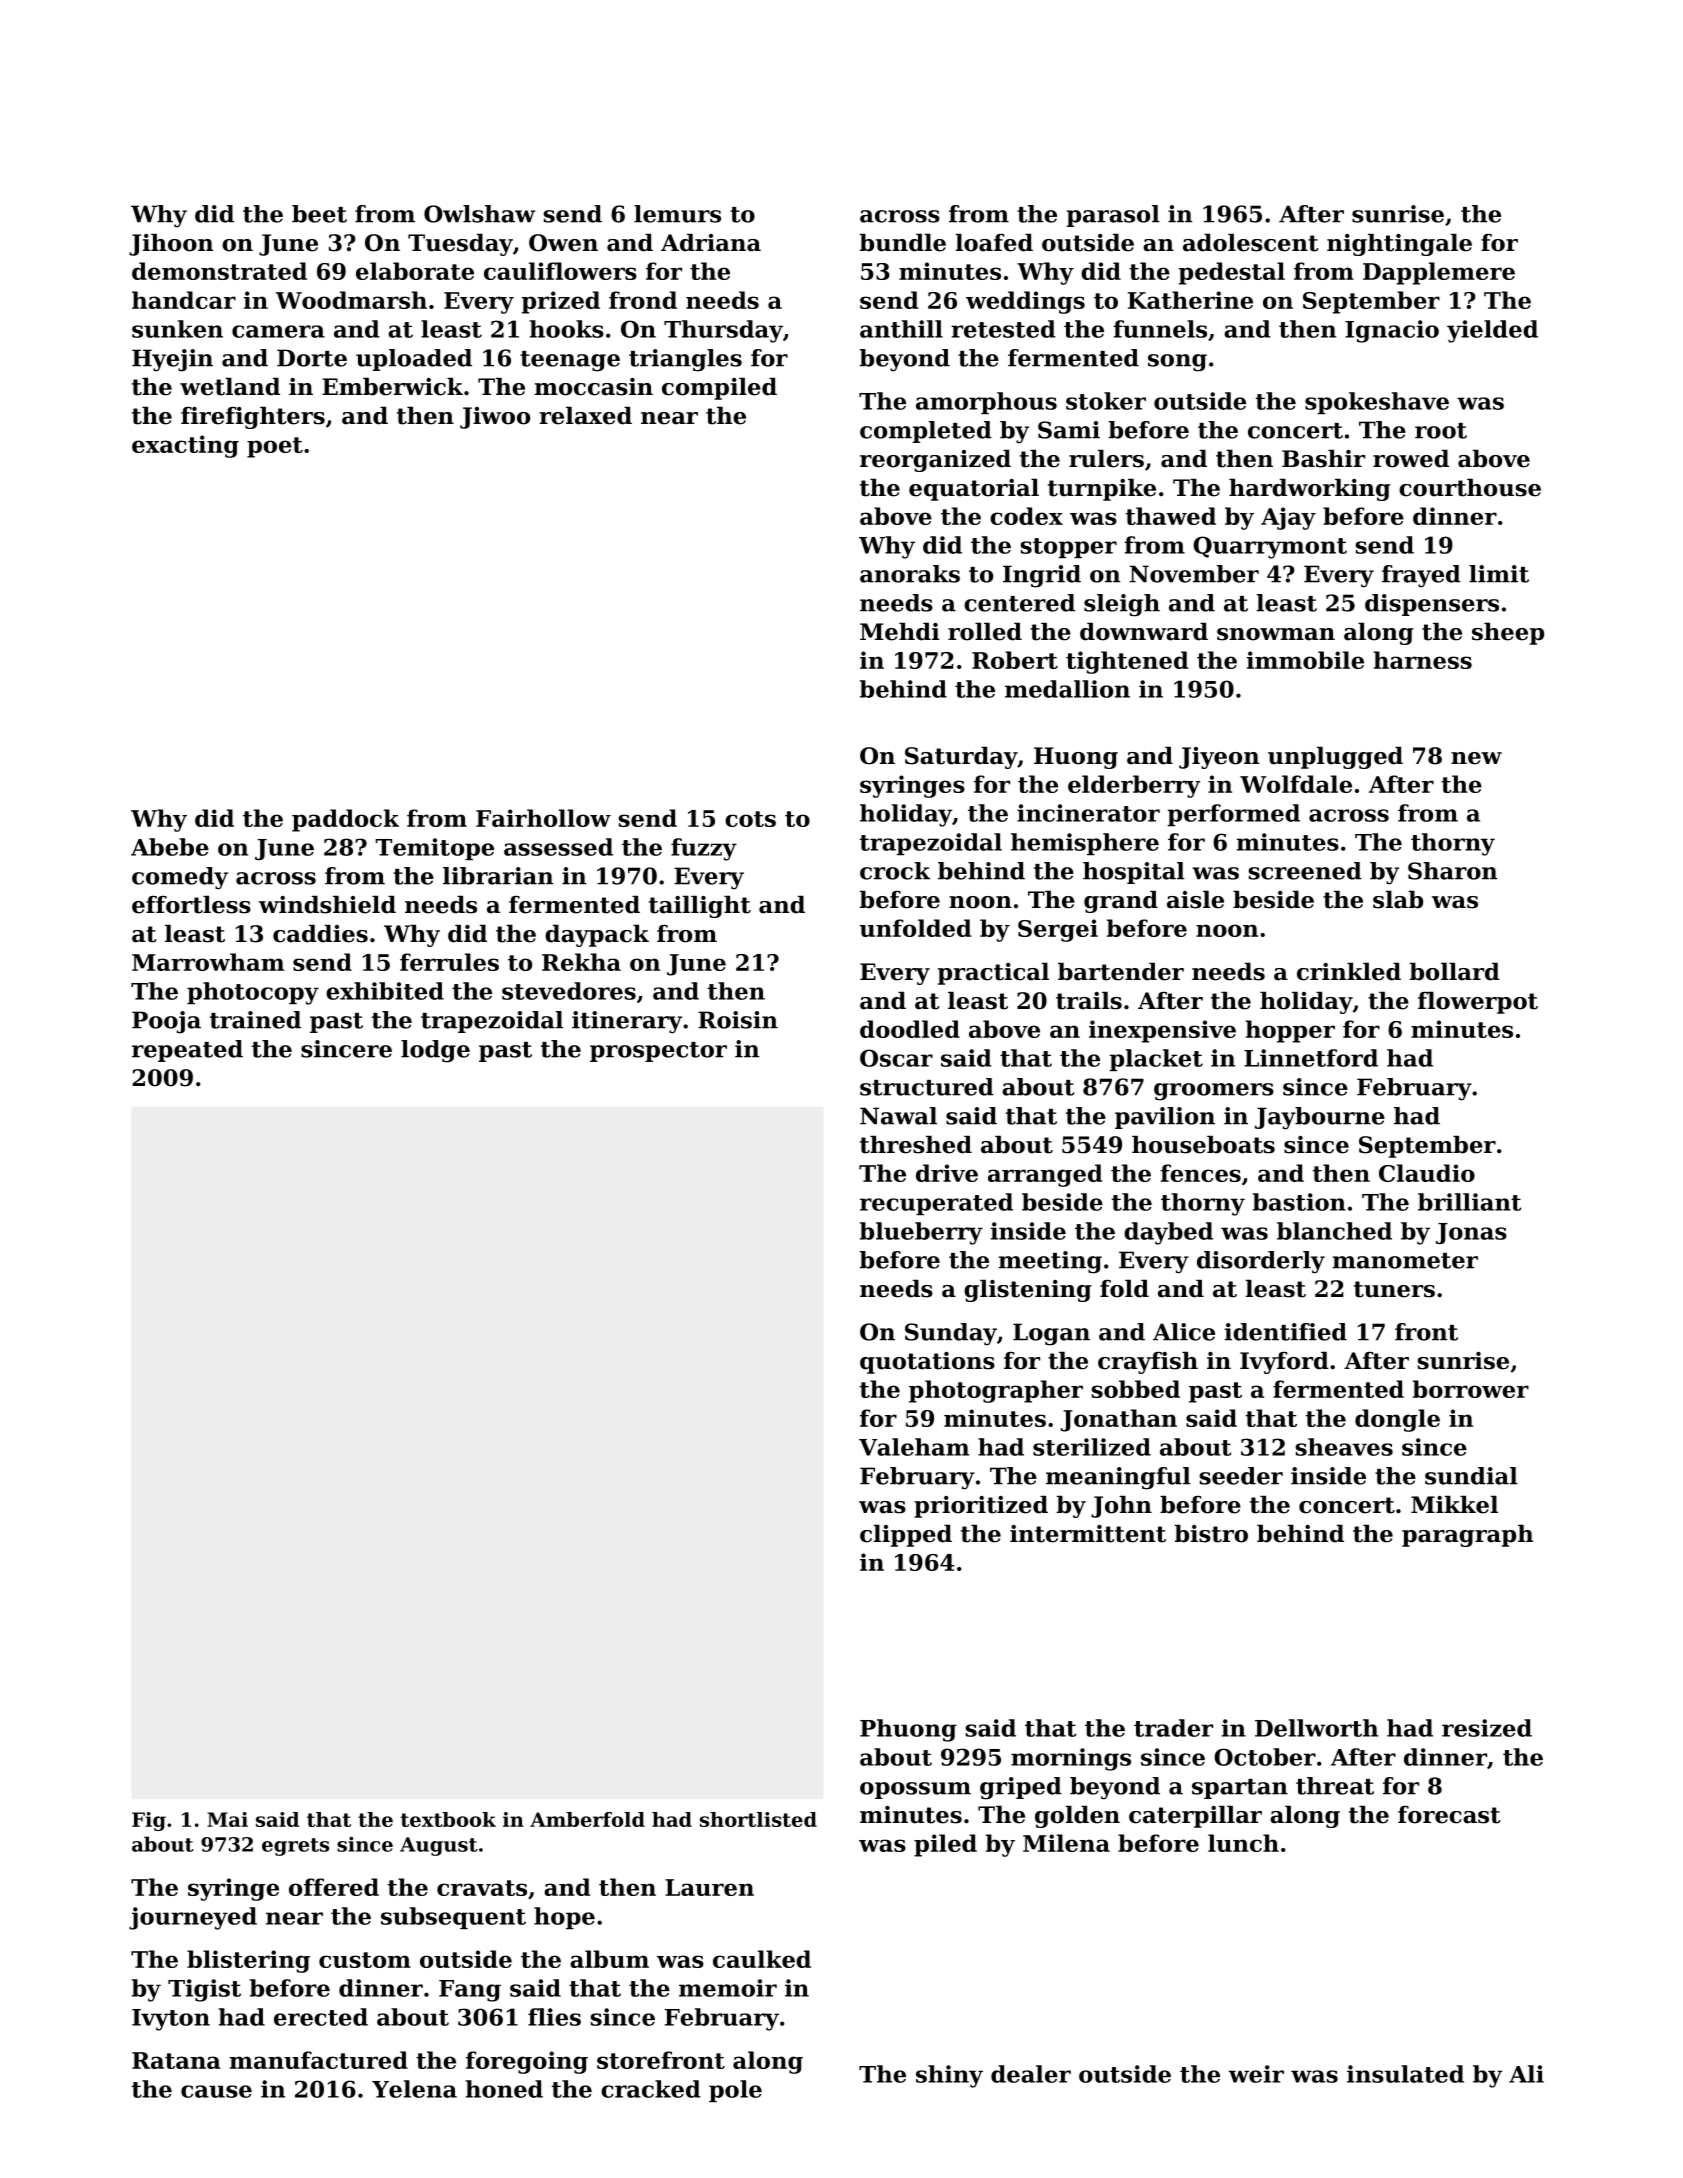  Describe the element at coordinates (1113, 216) in the screenshot. I see `parasol` at that location.
